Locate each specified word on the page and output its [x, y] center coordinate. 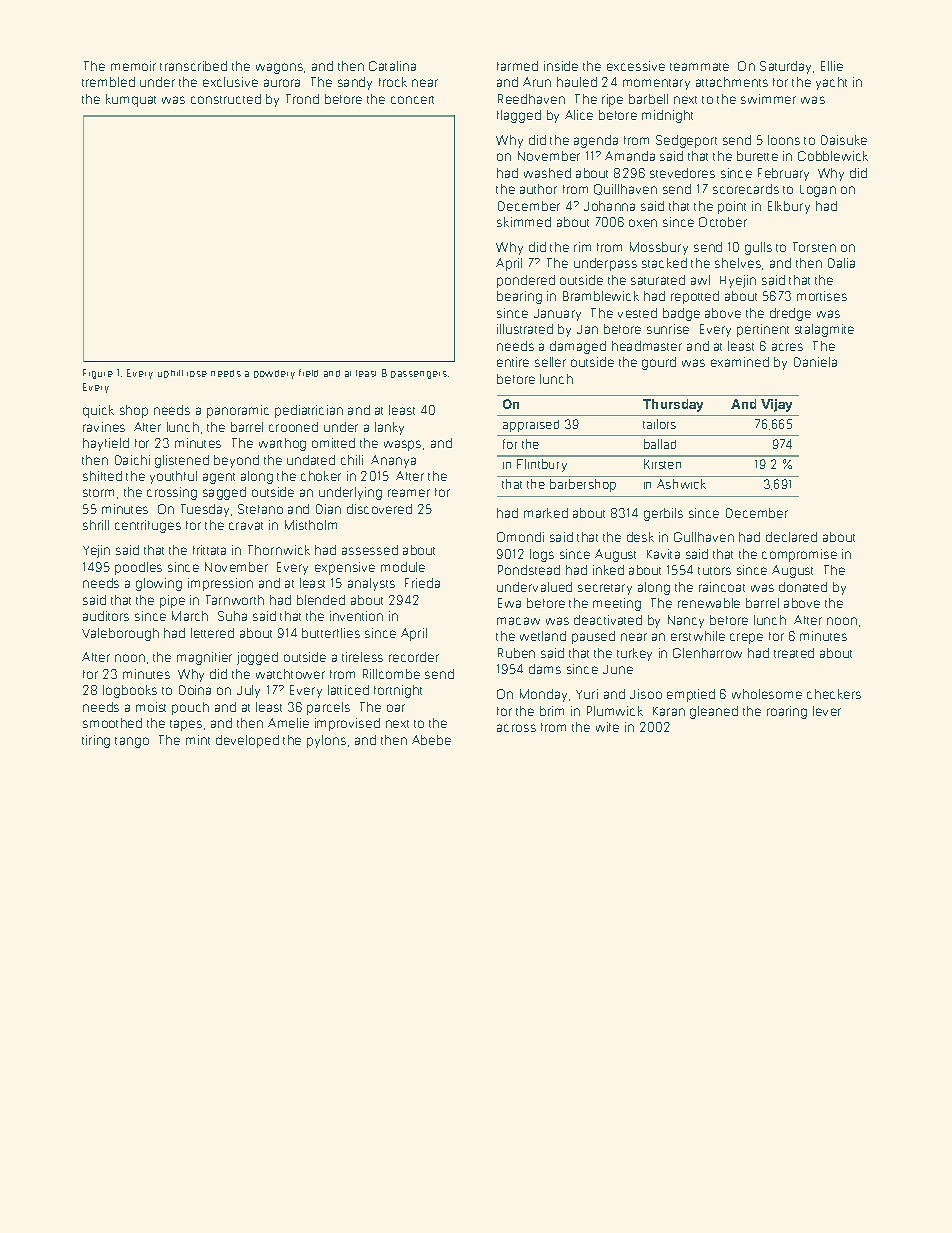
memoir [133, 66]
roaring [787, 712]
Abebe [431, 740]
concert [412, 100]
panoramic [238, 411]
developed [247, 741]
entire [513, 362]
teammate [699, 67]
